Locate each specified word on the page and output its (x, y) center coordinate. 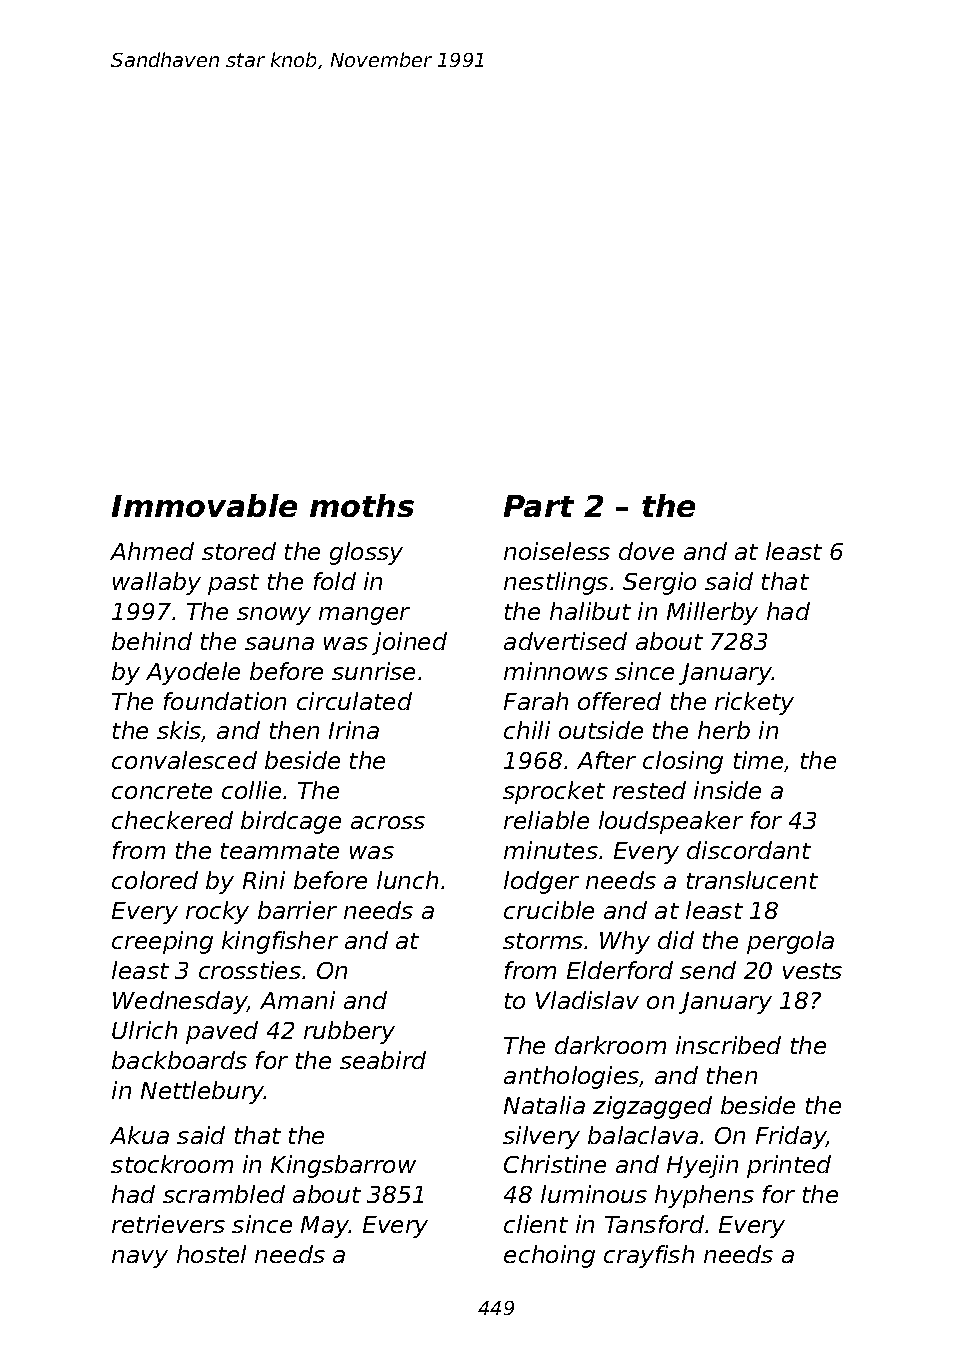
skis (179, 731)
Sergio (659, 583)
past (233, 584)
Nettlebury (203, 1092)
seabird (383, 1060)
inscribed (728, 1045)
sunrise (373, 671)
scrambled (224, 1194)
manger (364, 616)
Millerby (712, 613)
